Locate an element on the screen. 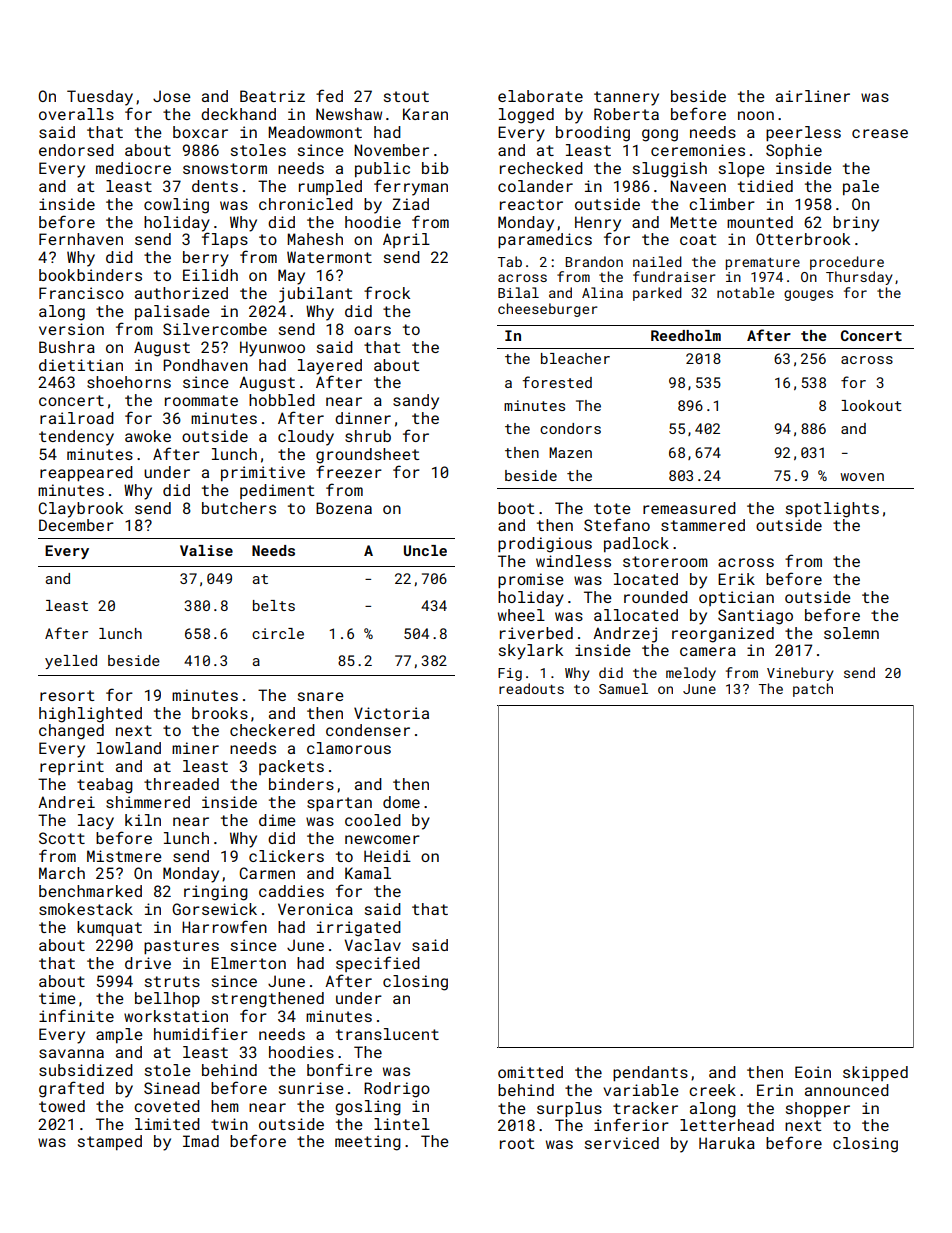 This screenshot has height=1233, width=952. shopper is located at coordinates (818, 1109).
